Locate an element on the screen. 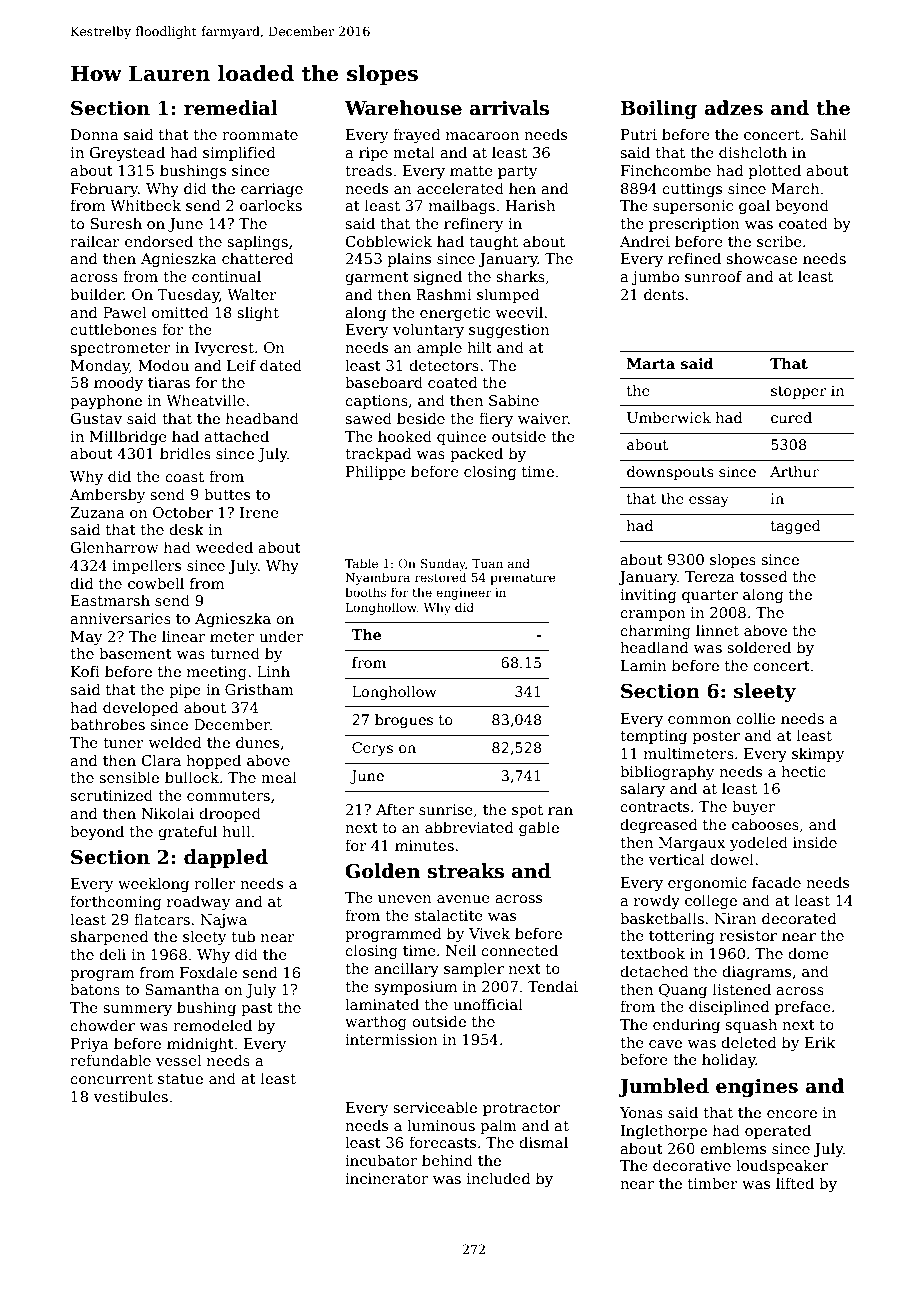 This screenshot has height=1308, width=924. sunroof is located at coordinates (713, 276).
